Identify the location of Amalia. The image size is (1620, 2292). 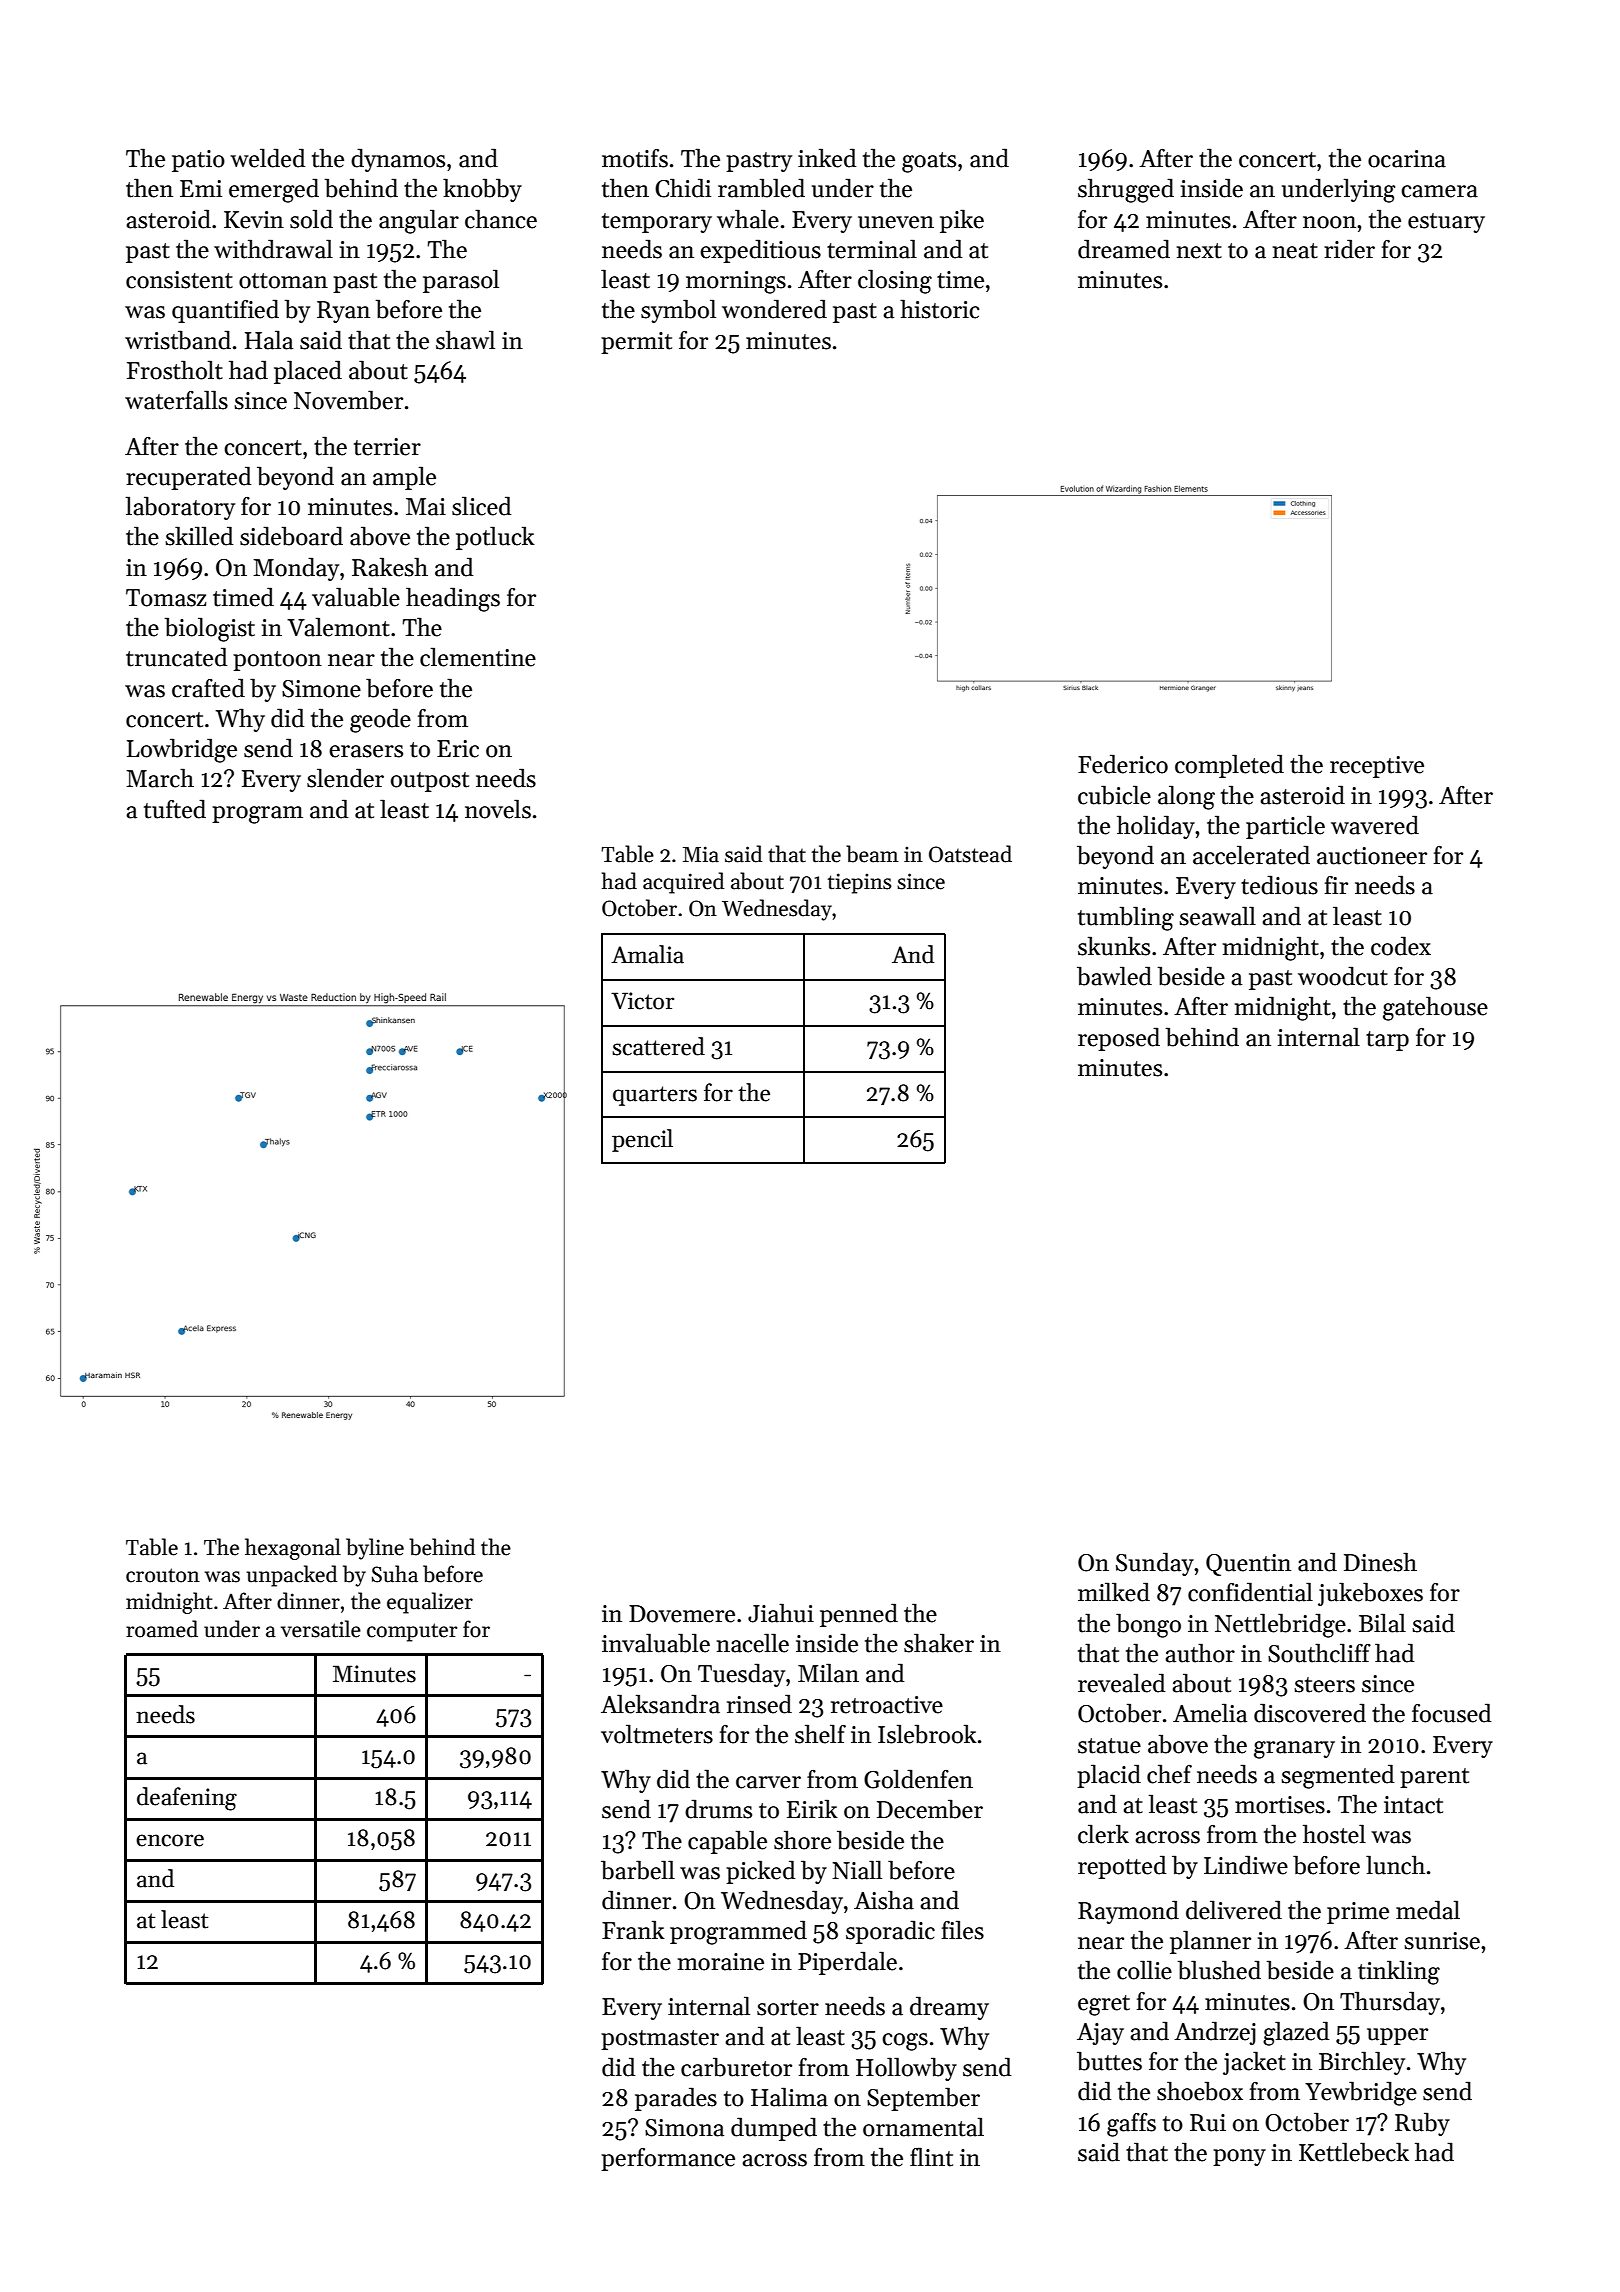
(647, 954).
